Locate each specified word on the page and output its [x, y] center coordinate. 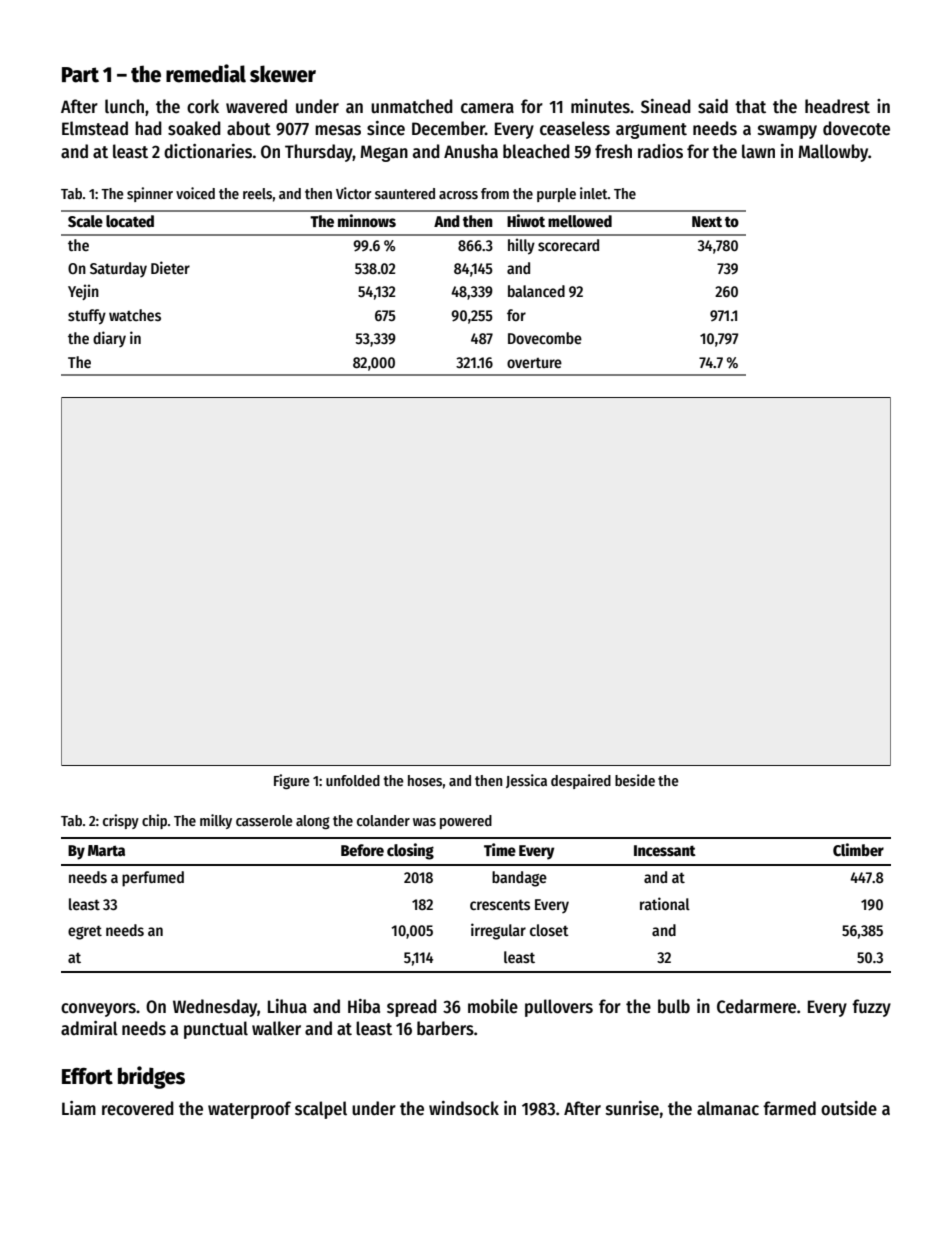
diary [109, 339]
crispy [121, 821]
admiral [89, 1028]
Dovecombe [545, 338]
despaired [581, 781]
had [148, 128]
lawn [758, 151]
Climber [858, 849]
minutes [600, 106]
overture [534, 363]
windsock [464, 1108]
